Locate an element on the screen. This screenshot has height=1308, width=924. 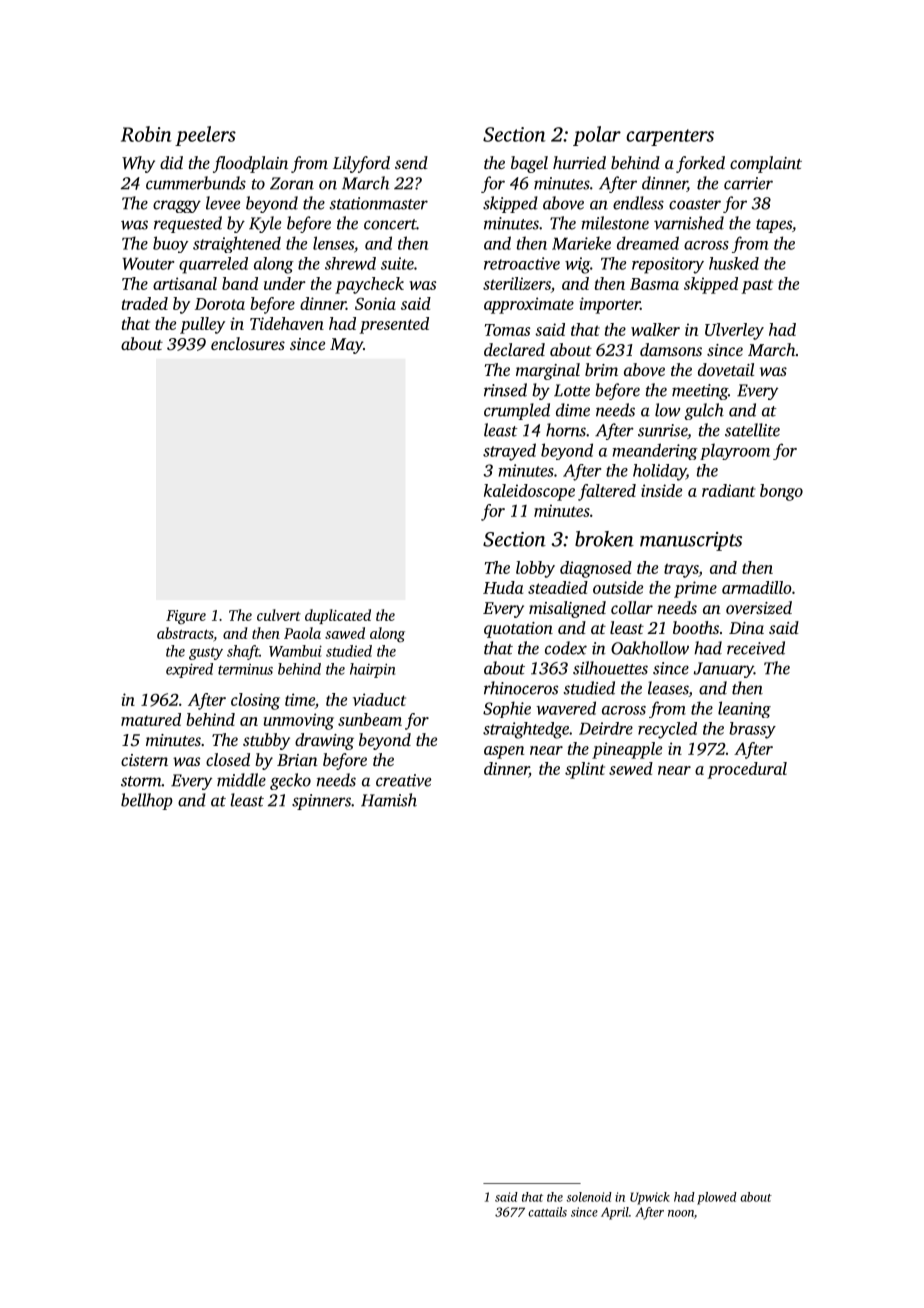
solenoid is located at coordinates (589, 1197).
